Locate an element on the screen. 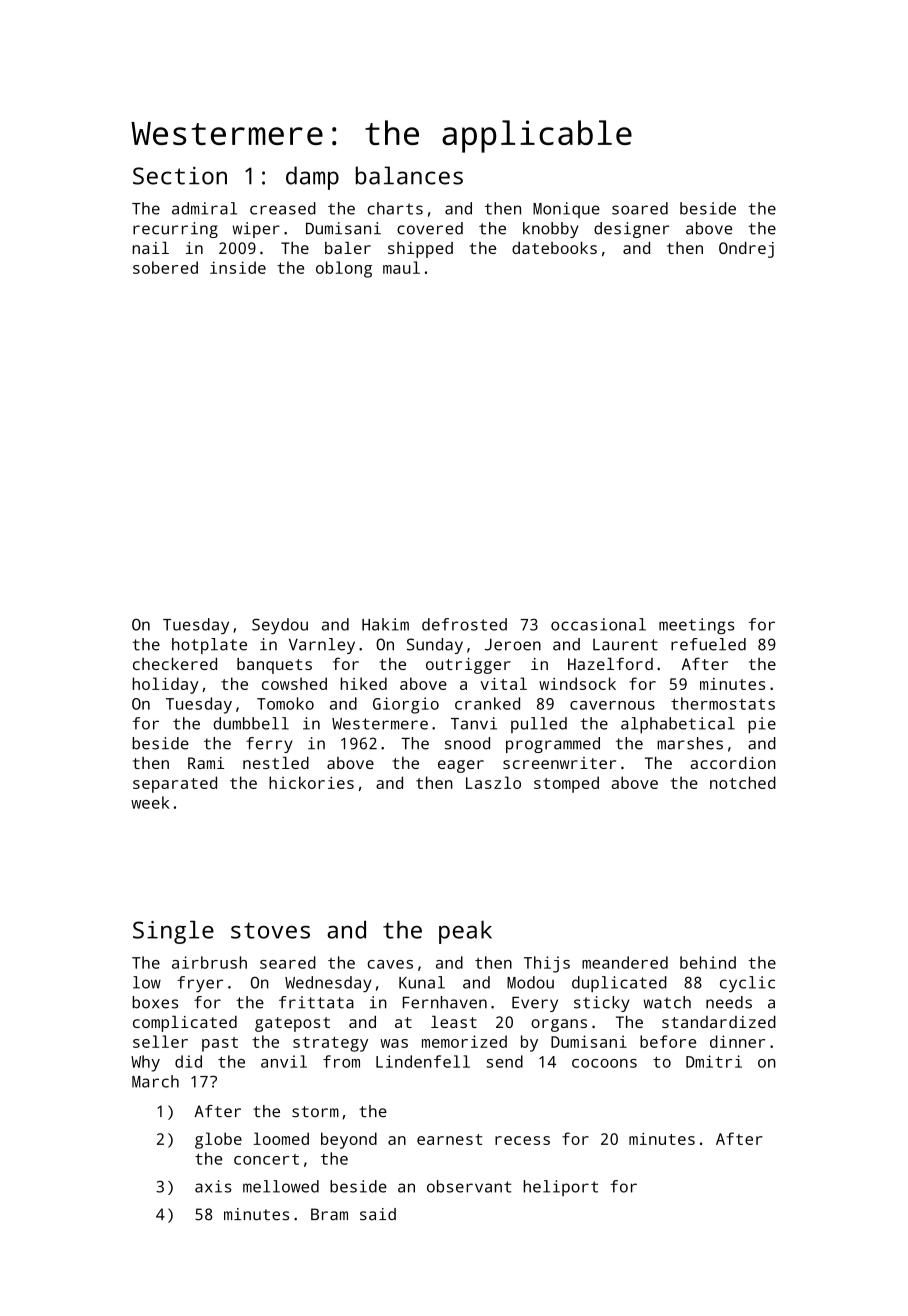 The image size is (908, 1316). balances is located at coordinates (409, 175).
